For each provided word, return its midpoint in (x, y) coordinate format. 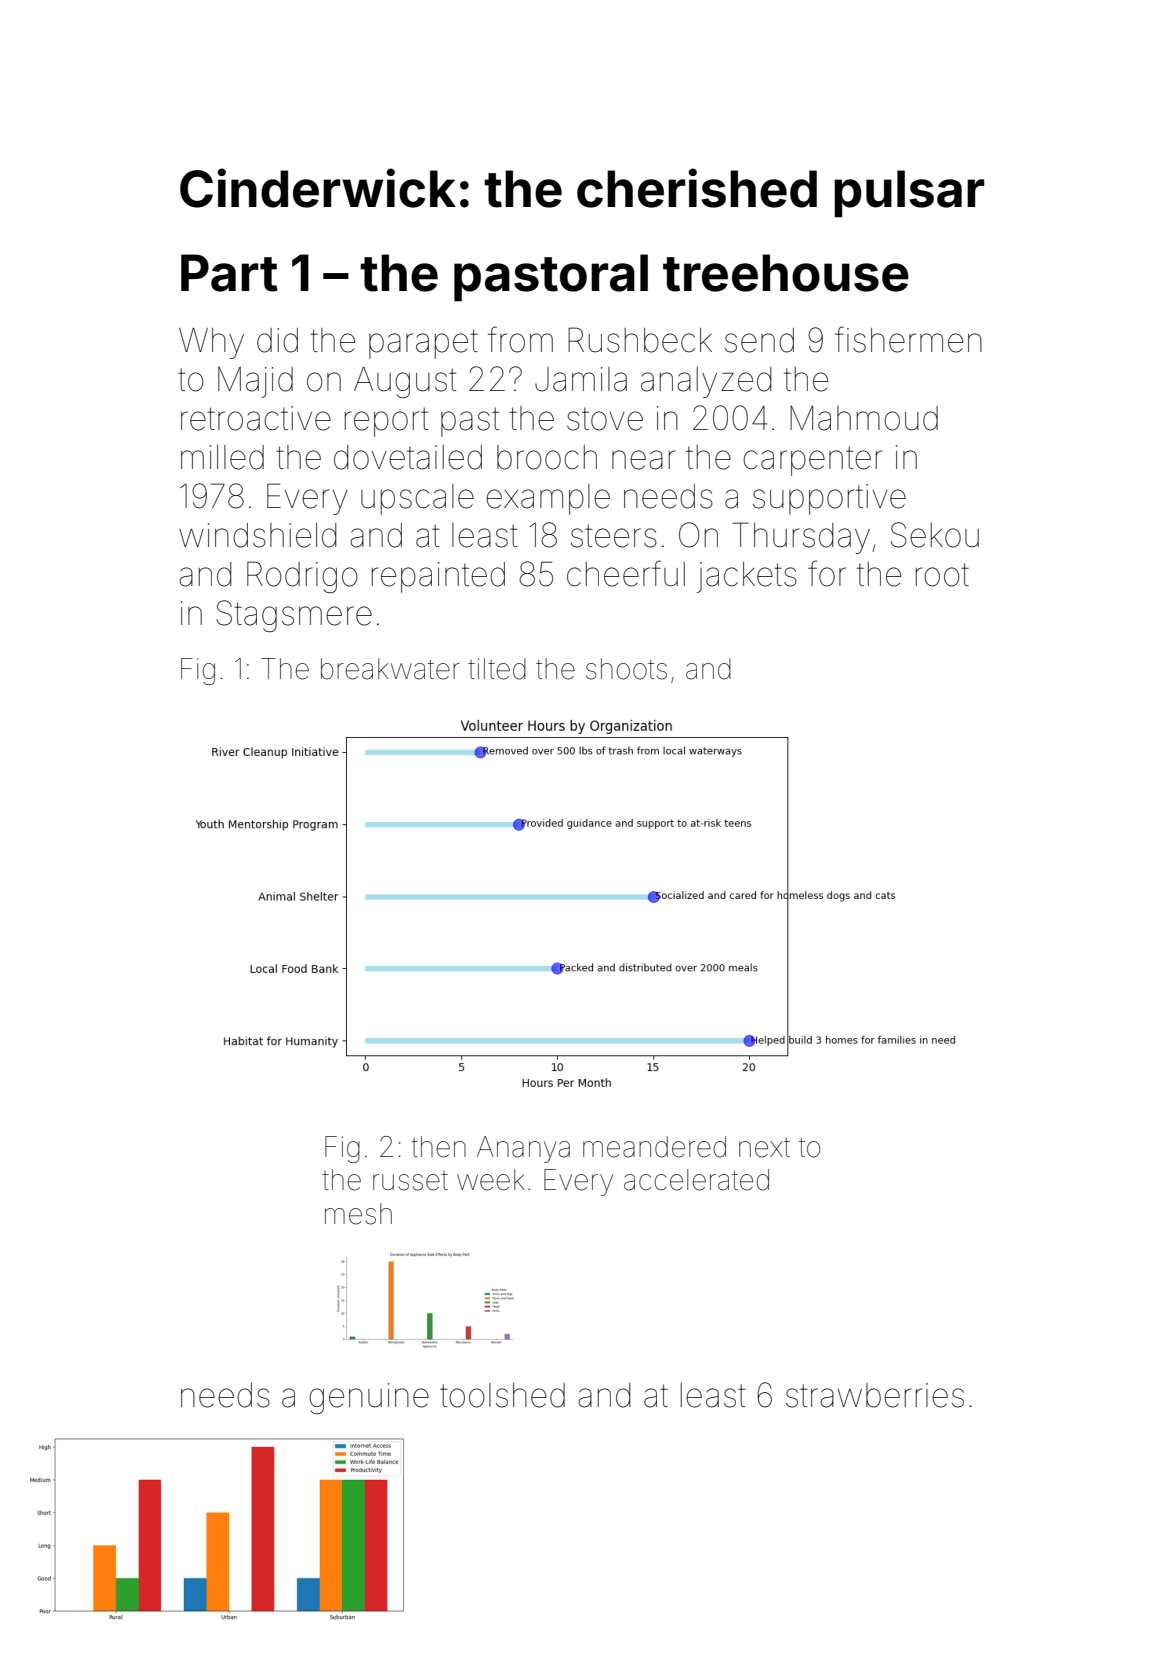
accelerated (696, 1180)
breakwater (390, 669)
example (548, 499)
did (277, 340)
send (759, 340)
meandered (654, 1147)
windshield (257, 535)
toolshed (502, 1395)
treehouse (786, 273)
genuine (369, 1398)
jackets (747, 577)
